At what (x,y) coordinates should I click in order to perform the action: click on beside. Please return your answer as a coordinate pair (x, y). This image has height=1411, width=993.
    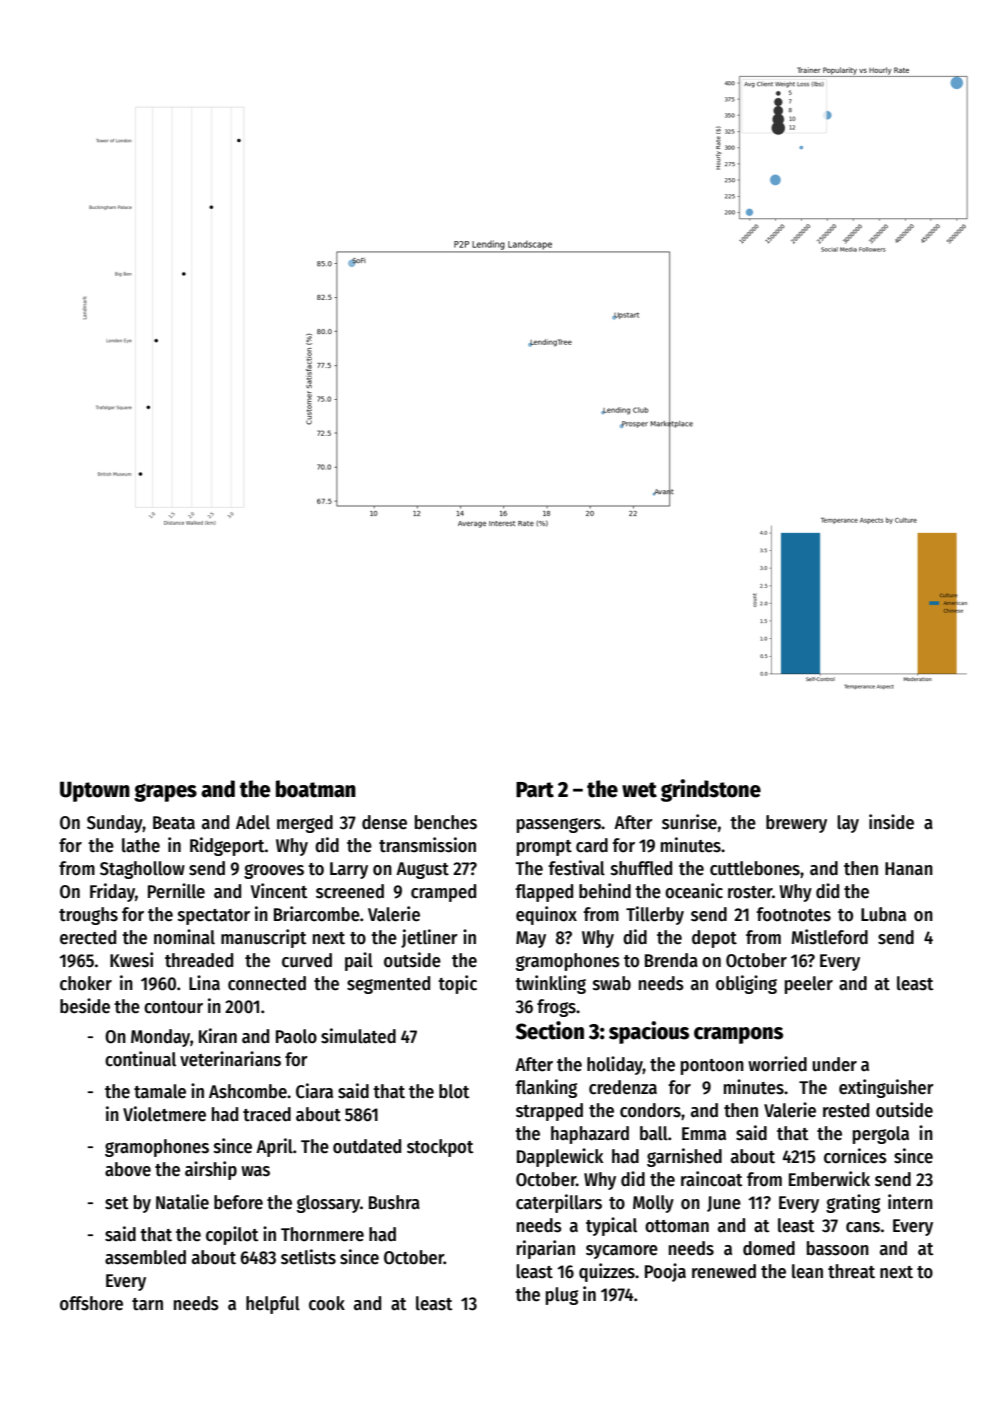
    Looking at the image, I should click on (85, 1006).
